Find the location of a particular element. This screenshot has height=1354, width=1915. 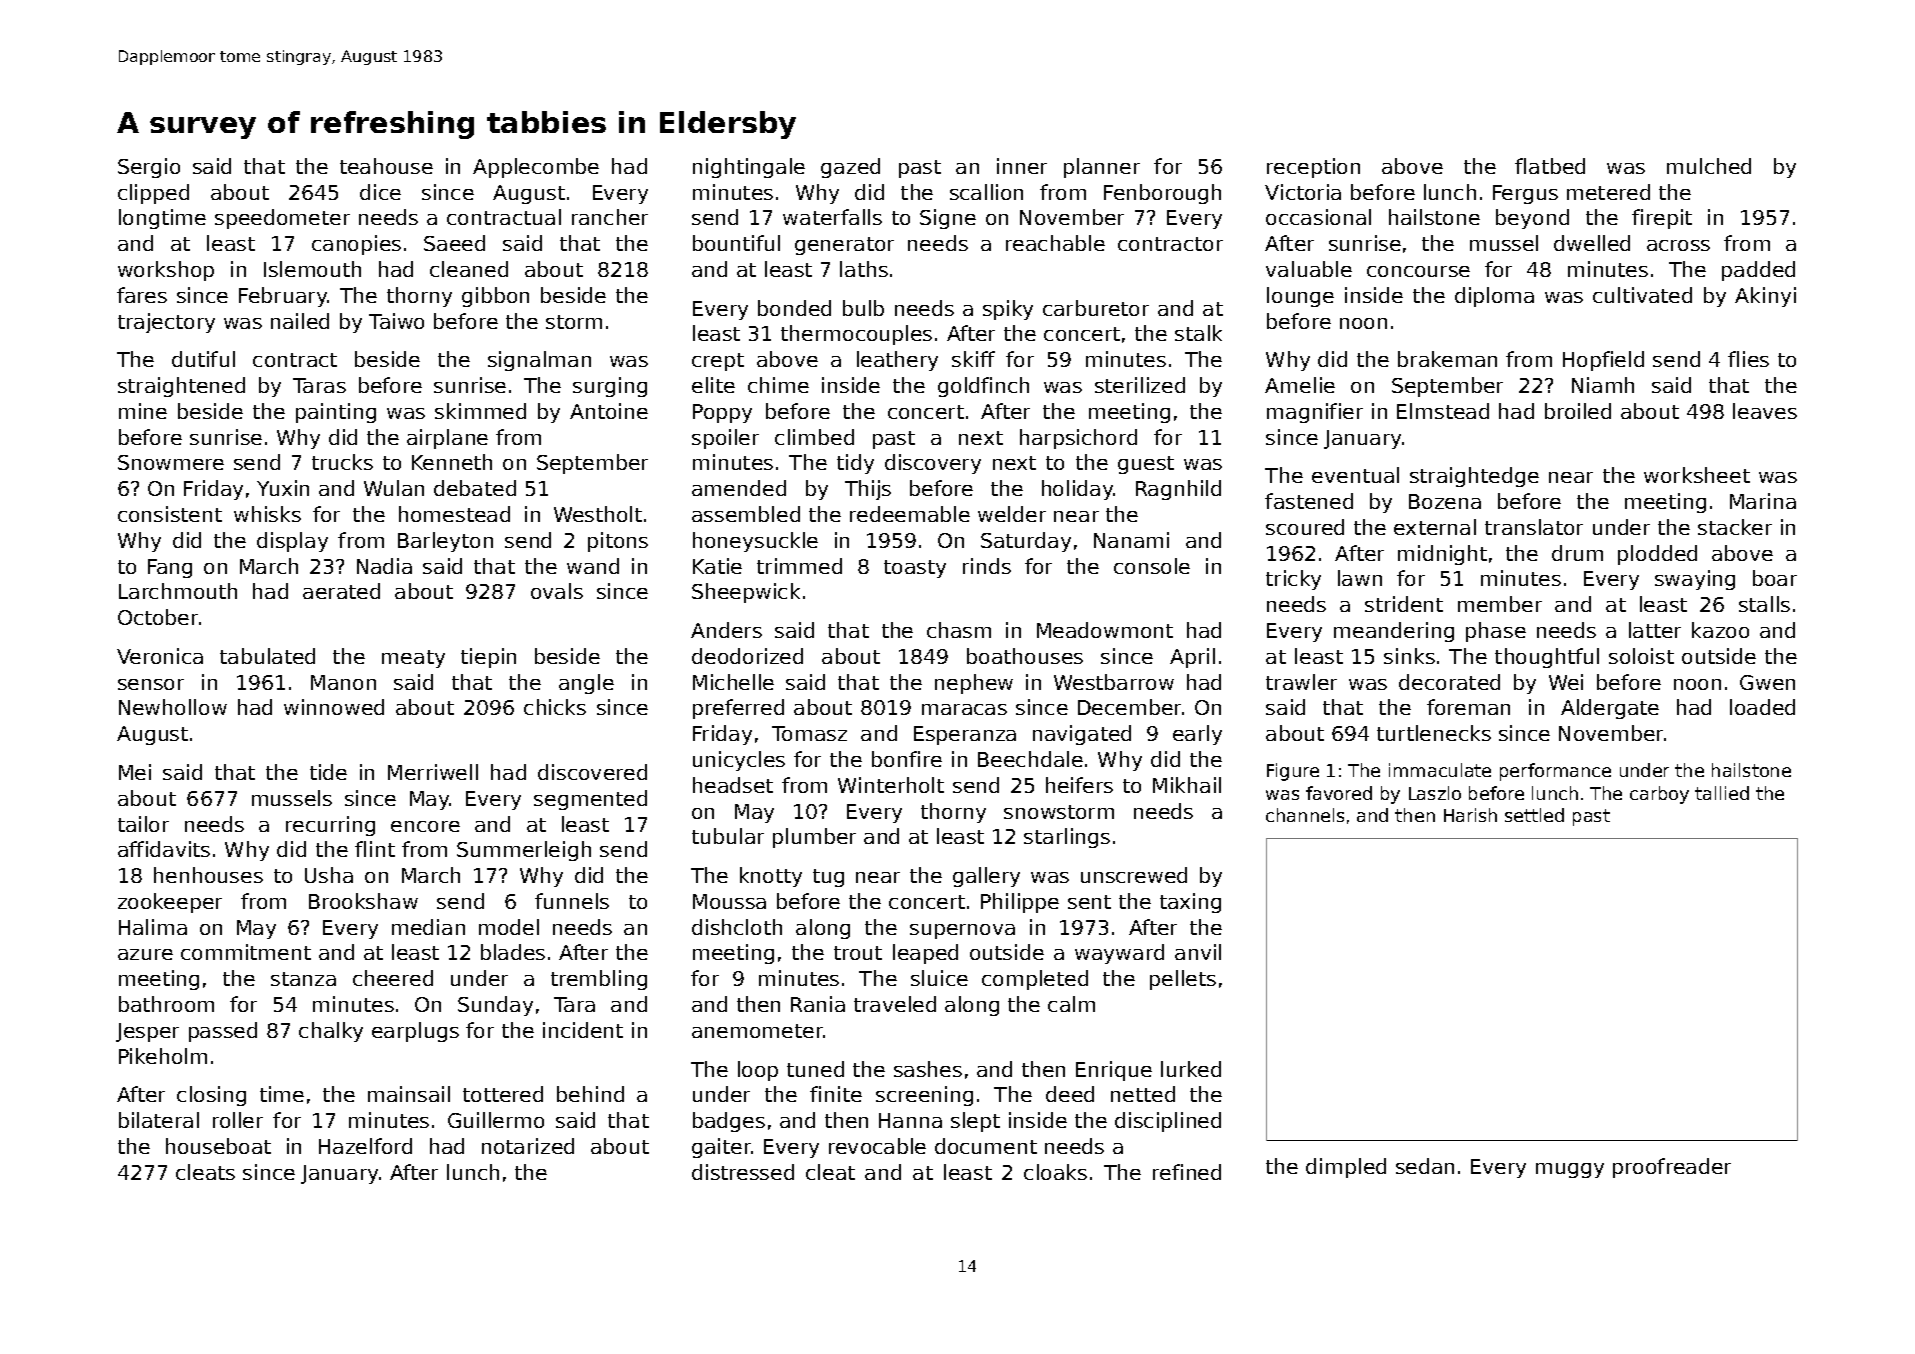

mine is located at coordinates (143, 411).
